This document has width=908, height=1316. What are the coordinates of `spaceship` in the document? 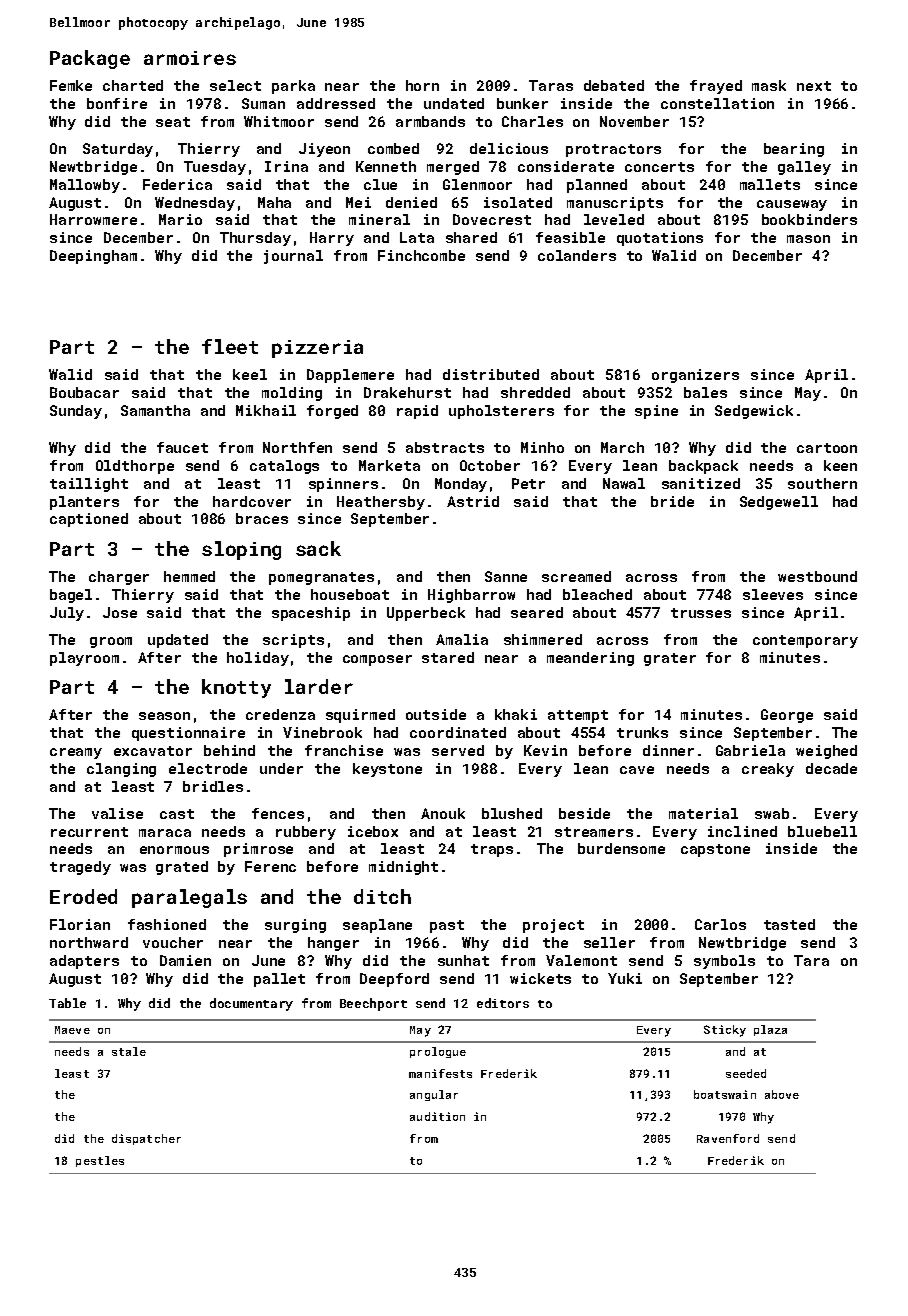 It's located at (311, 614).
